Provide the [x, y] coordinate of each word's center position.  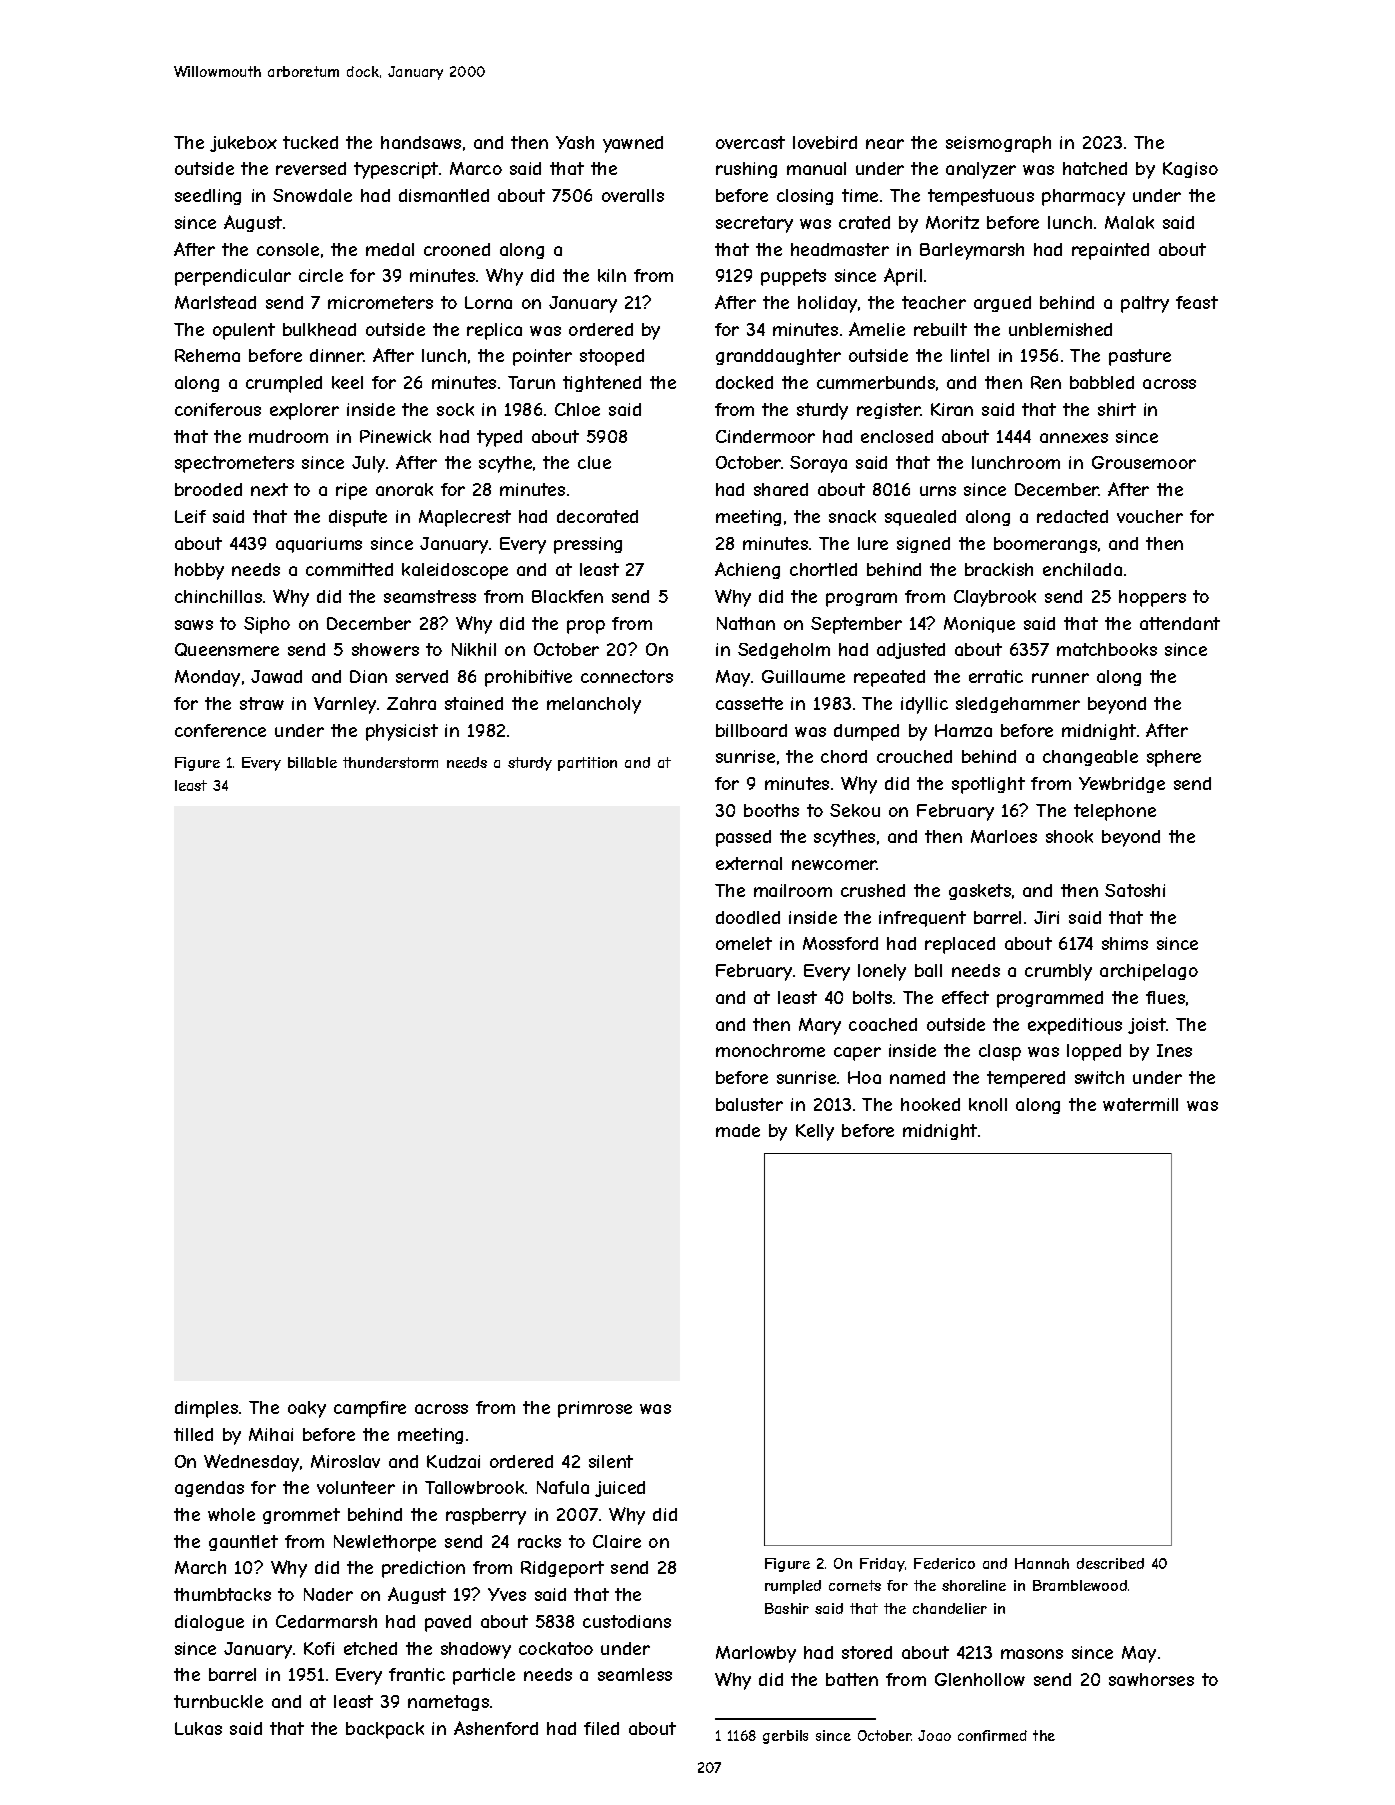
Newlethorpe [385, 1543]
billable [312, 762]
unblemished [1060, 329]
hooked [930, 1104]
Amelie [877, 329]
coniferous [218, 409]
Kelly [815, 1132]
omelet [744, 943]
